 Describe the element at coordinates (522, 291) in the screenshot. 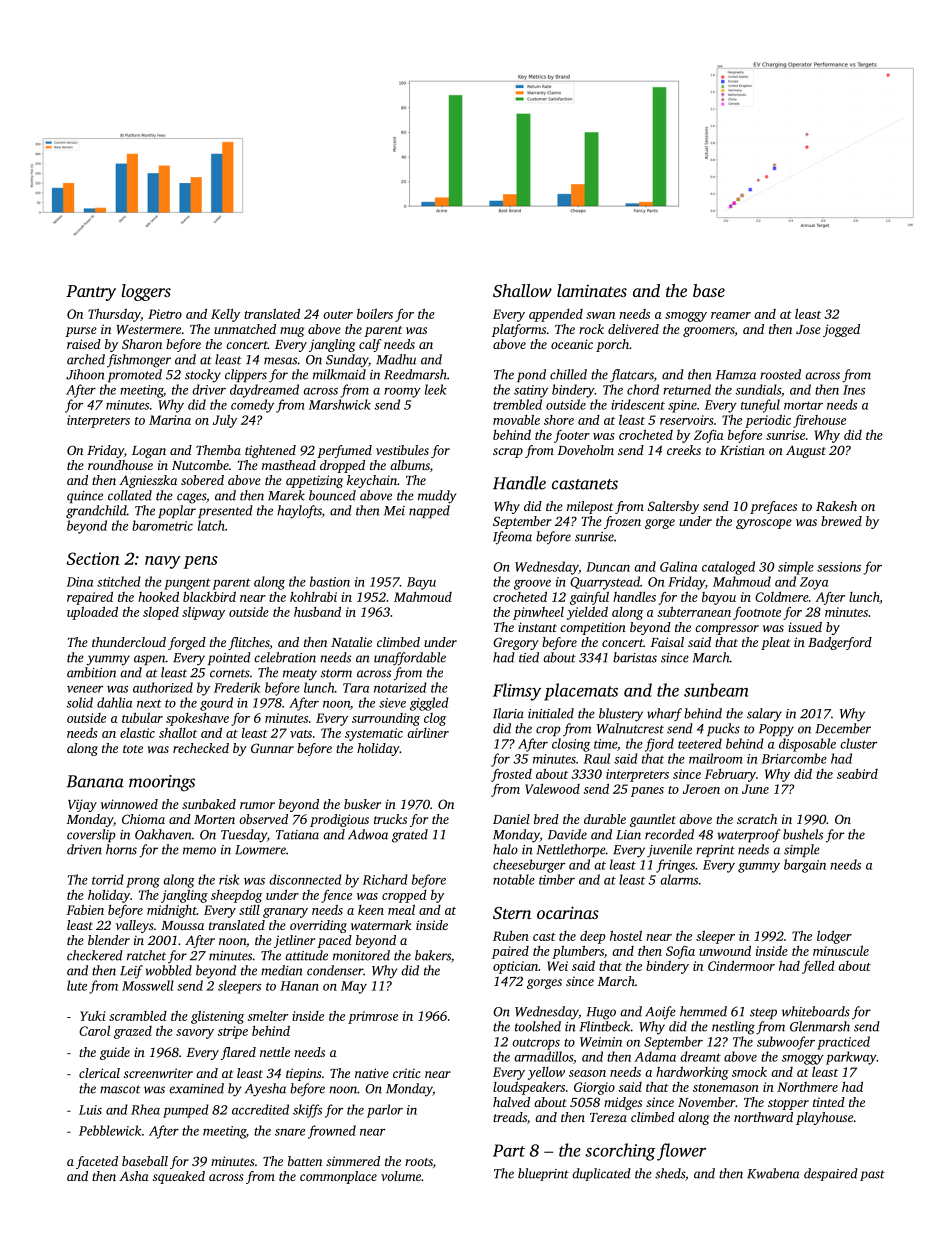

I see `Shallow` at that location.
